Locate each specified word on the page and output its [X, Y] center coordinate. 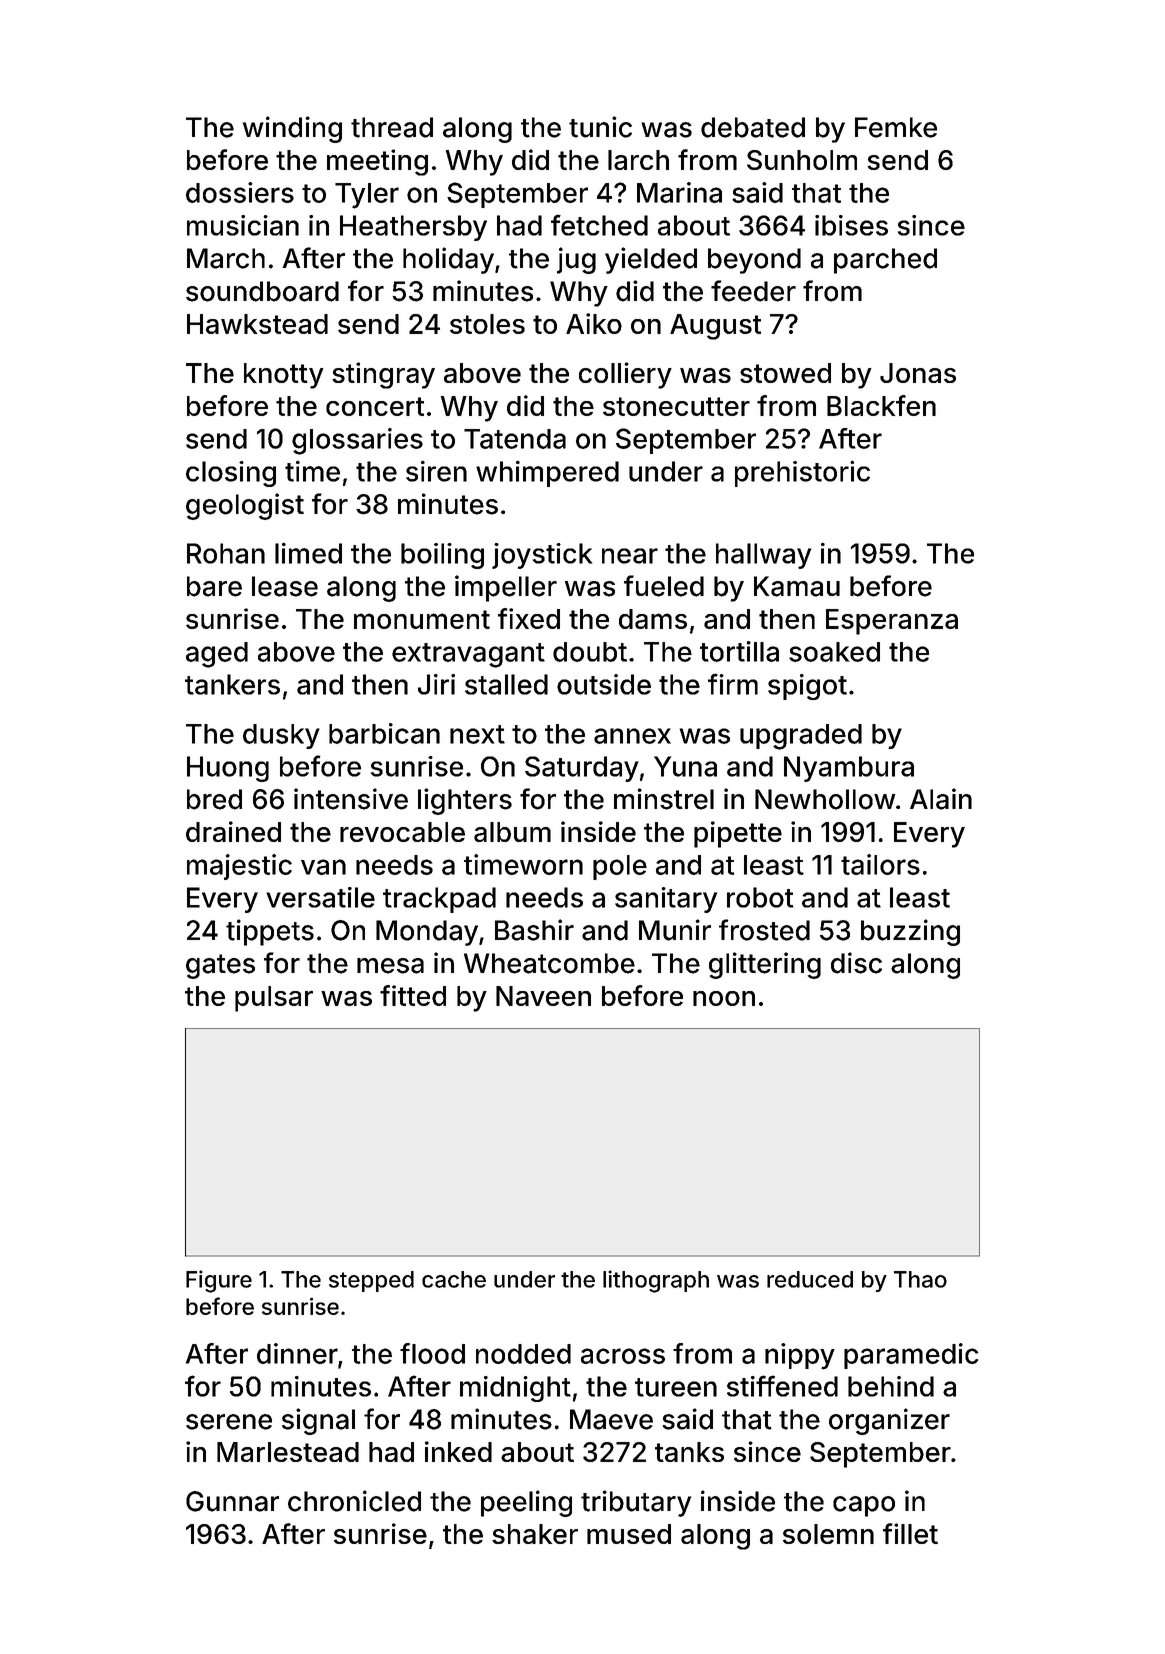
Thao [920, 1279]
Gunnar [232, 1501]
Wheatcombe [549, 963]
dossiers [240, 192]
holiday [448, 260]
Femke [896, 127]
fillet [910, 1533]
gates [220, 966]
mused [629, 1534]
